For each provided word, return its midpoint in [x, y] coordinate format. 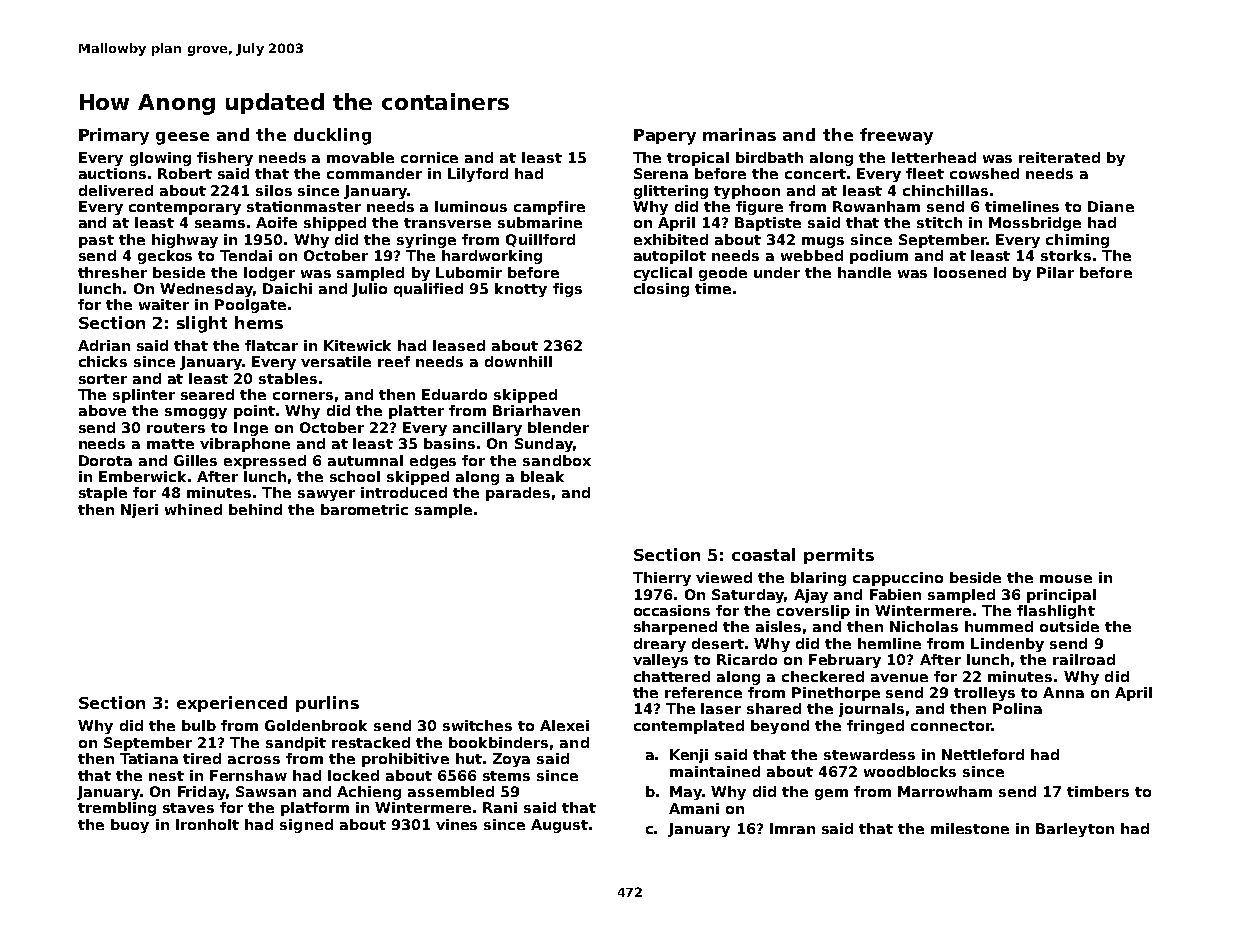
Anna [1063, 692]
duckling [332, 136]
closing [661, 290]
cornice [429, 157]
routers [176, 428]
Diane [1111, 206]
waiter [164, 304]
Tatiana [149, 758]
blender [558, 427]
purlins [327, 704]
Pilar [1055, 272]
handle [864, 272]
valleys [660, 661]
